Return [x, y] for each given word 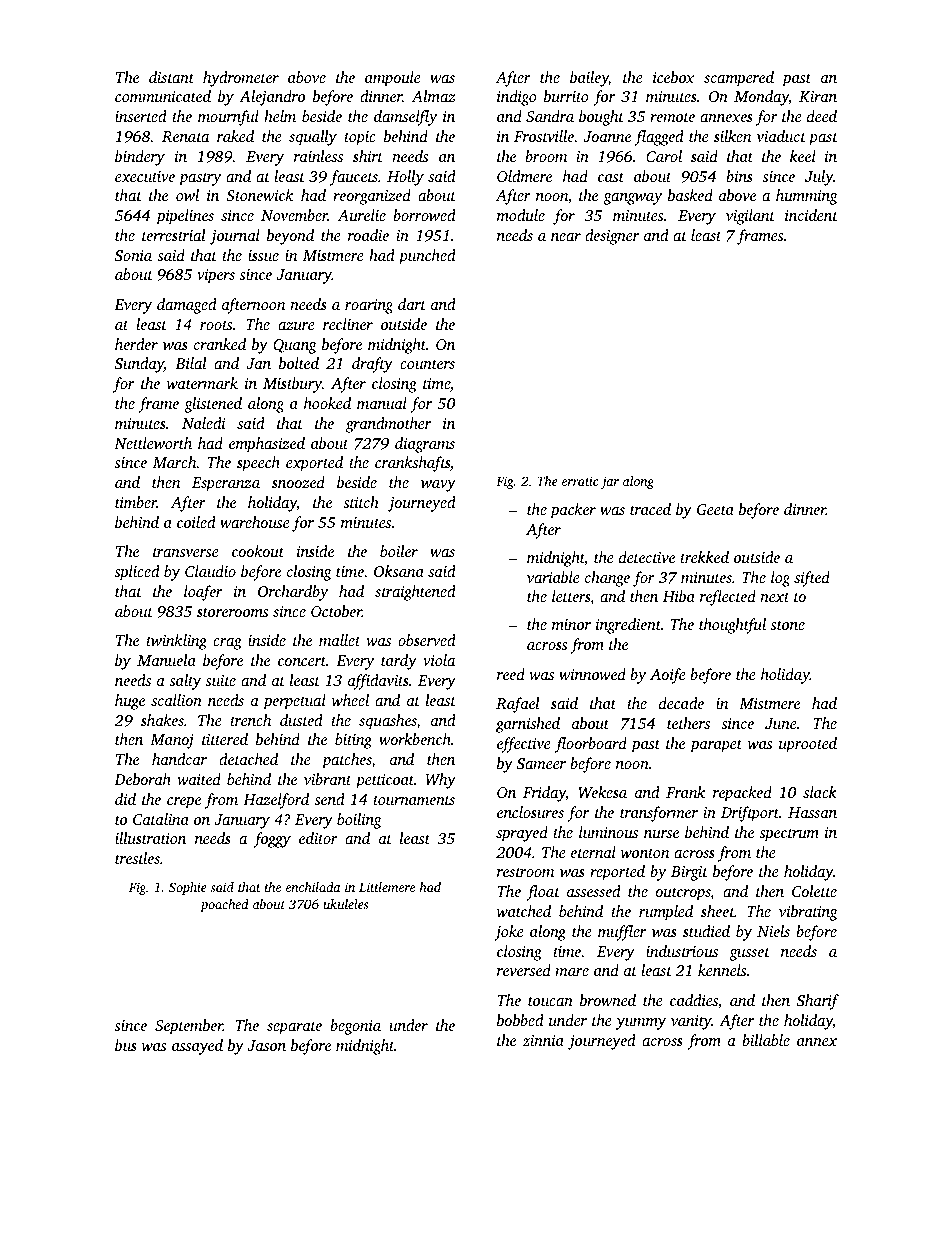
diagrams [425, 445]
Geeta [715, 509]
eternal [593, 852]
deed [822, 116]
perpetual [294, 702]
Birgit [689, 873]
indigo [517, 98]
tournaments [414, 800]
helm [280, 116]
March [175, 462]
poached [224, 905]
